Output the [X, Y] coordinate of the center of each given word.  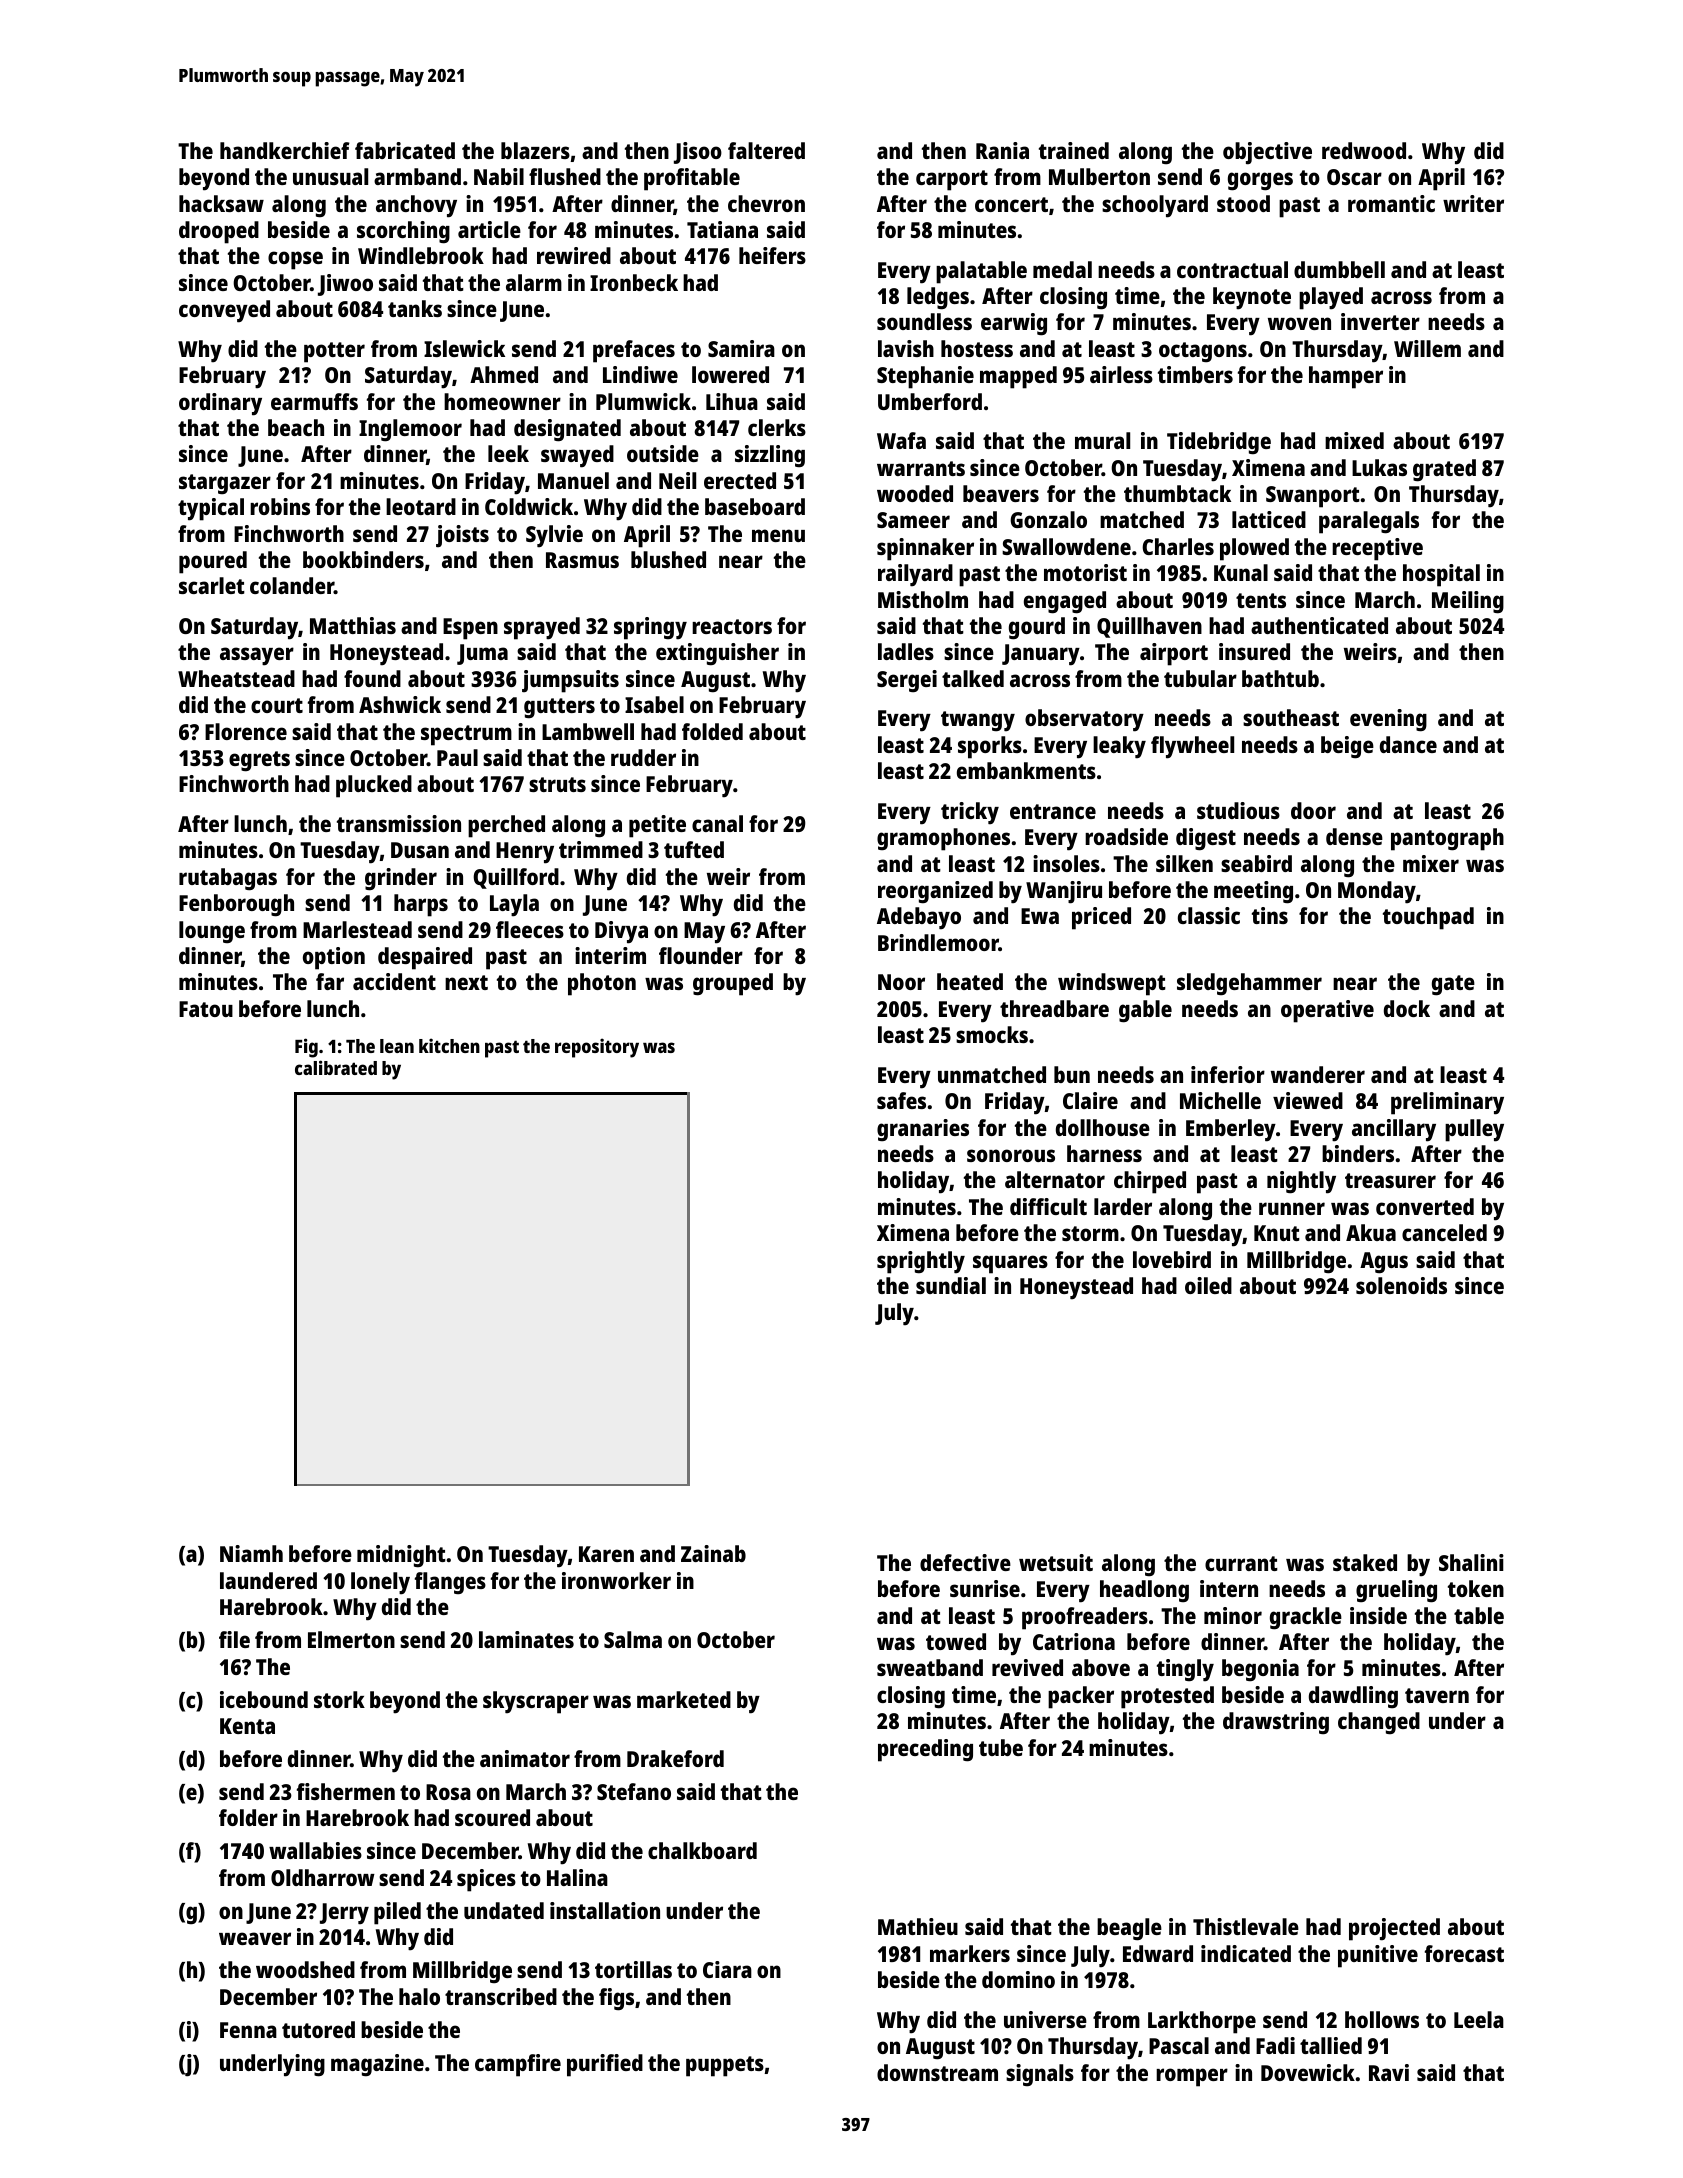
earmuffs [314, 401]
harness [1104, 1153]
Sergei [907, 681]
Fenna [248, 2030]
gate [1453, 985]
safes [901, 1100]
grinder [401, 879]
